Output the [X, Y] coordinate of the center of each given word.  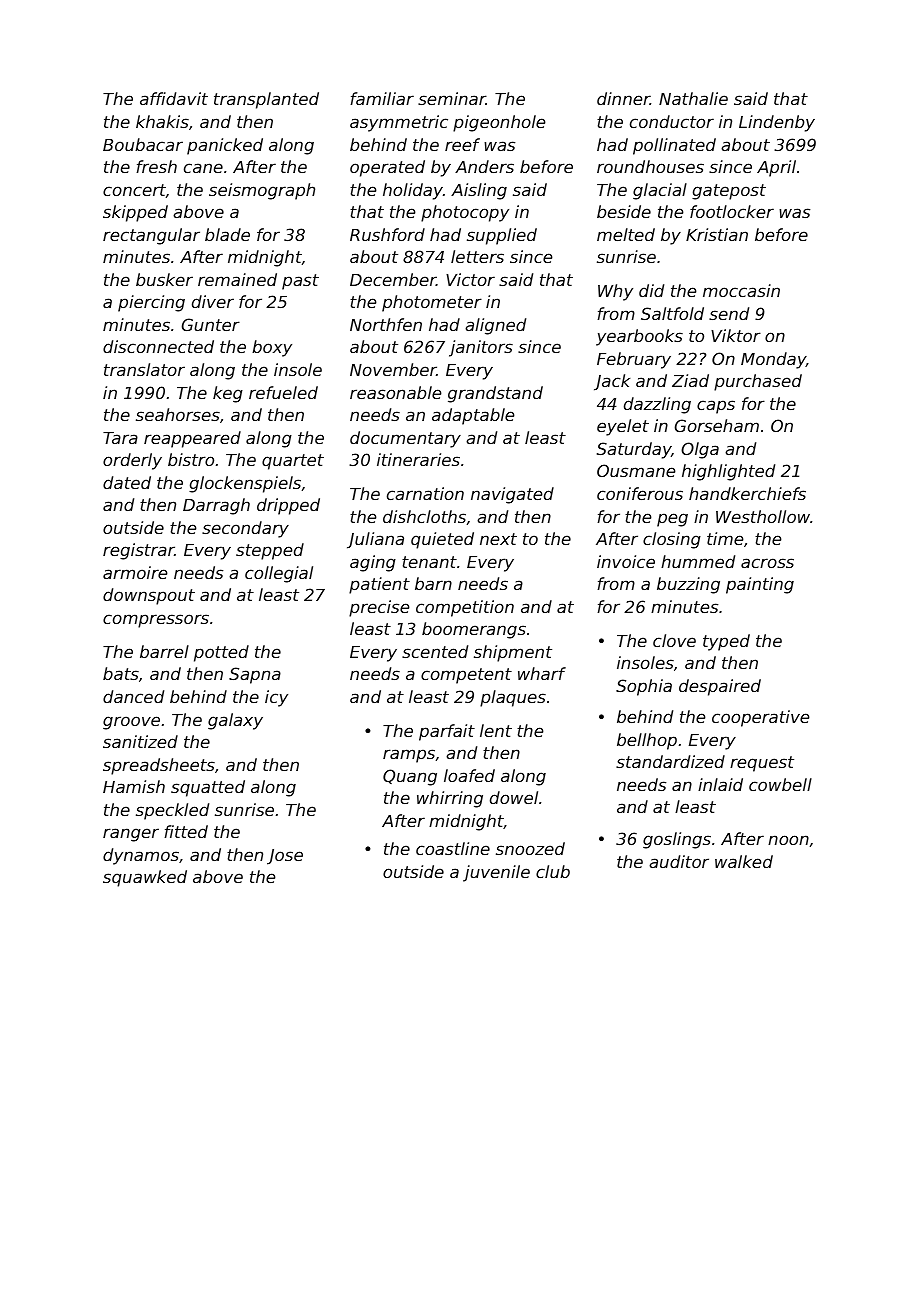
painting [760, 585]
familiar [382, 98]
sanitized [140, 741]
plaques [513, 698]
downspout [149, 596]
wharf [542, 673]
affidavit [174, 98]
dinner [623, 98]
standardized [670, 761]
